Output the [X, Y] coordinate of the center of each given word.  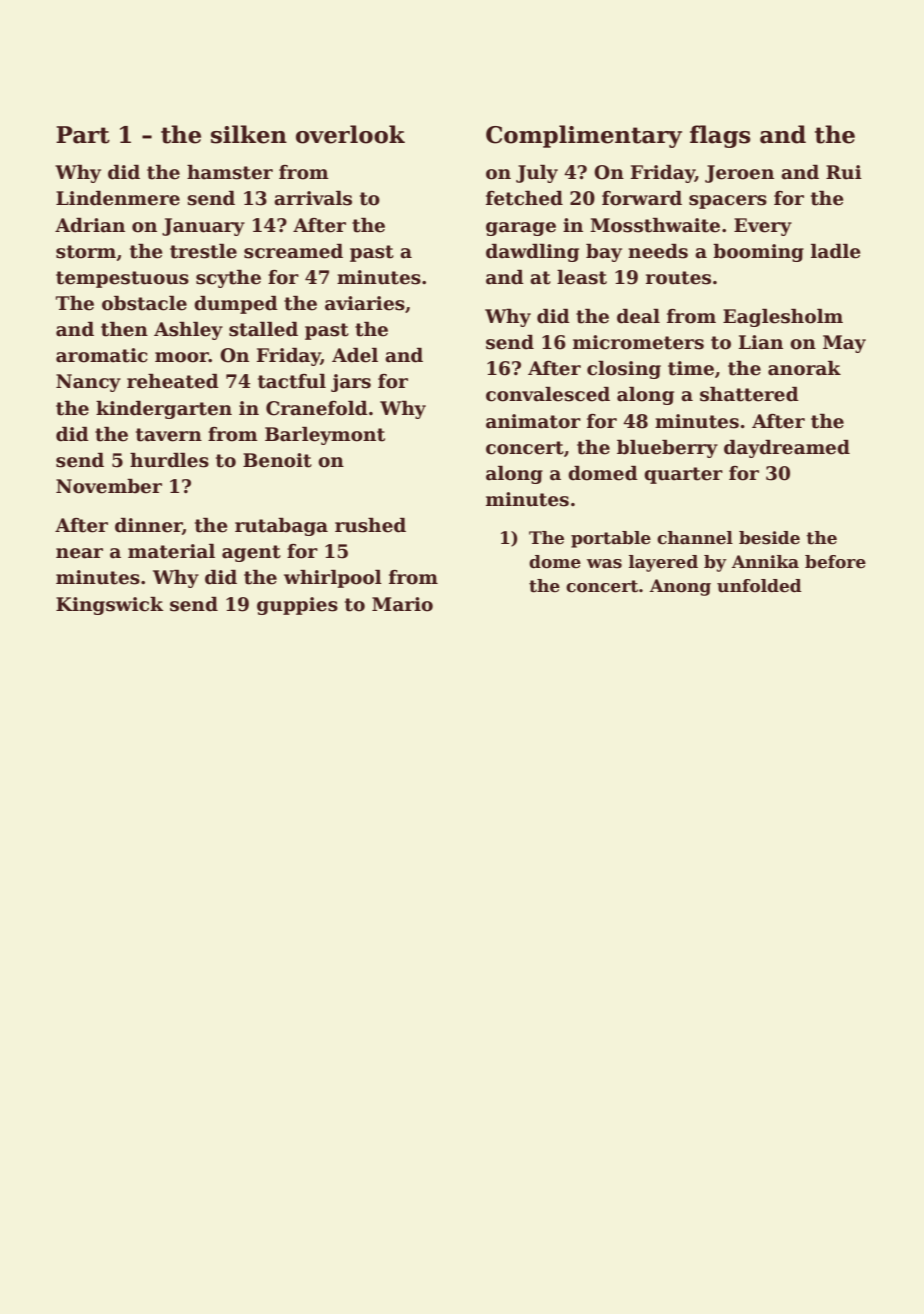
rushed [370, 525]
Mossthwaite [655, 225]
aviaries [365, 303]
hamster [230, 172]
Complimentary [584, 136]
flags [720, 136]
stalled [263, 329]
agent [251, 553]
